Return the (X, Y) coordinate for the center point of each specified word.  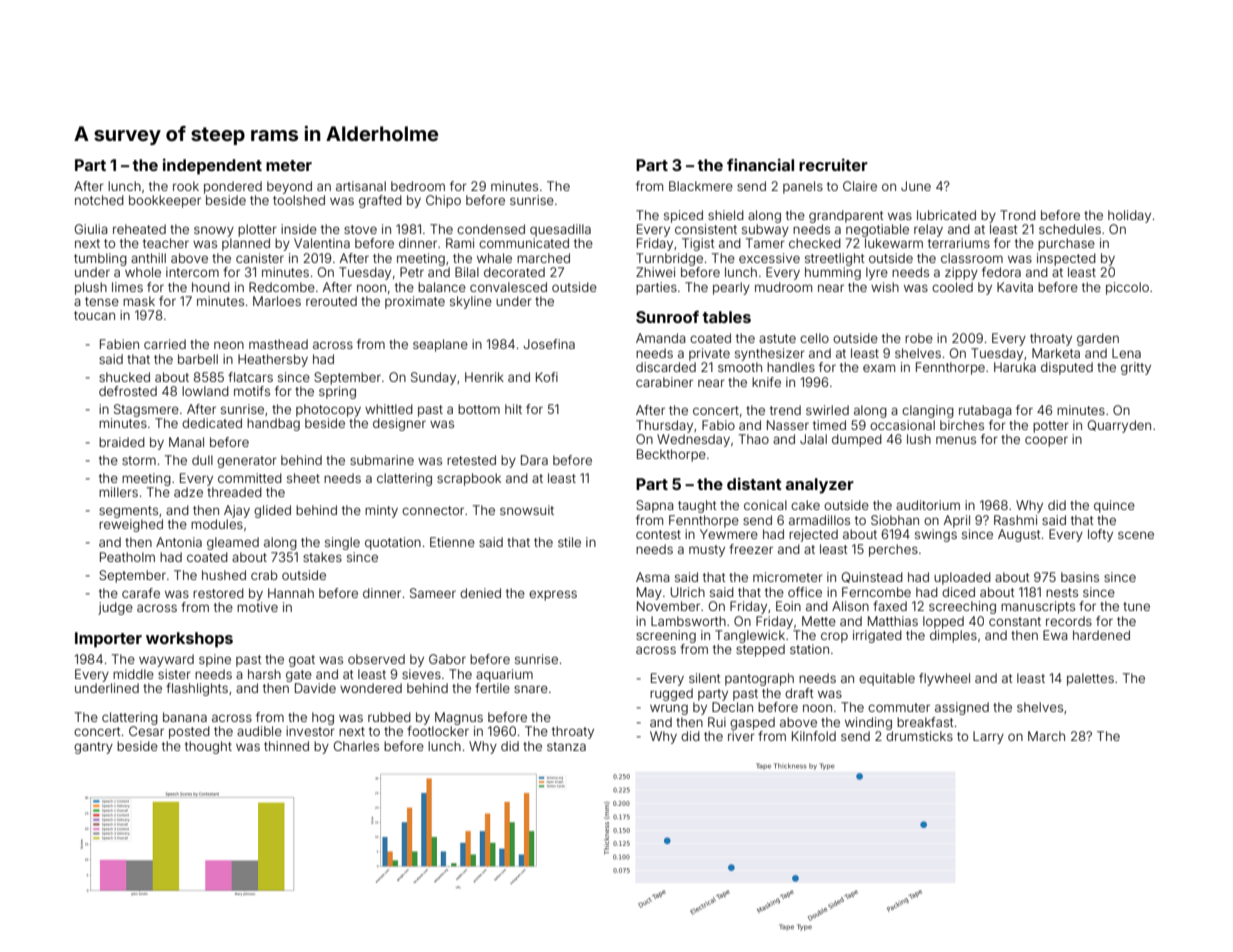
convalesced (508, 287)
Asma (653, 577)
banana (185, 717)
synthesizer (770, 354)
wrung (669, 709)
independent (212, 166)
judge (115, 608)
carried (165, 344)
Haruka (1015, 367)
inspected (1066, 259)
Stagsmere (146, 410)
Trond (1018, 215)
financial (760, 164)
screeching (962, 607)
